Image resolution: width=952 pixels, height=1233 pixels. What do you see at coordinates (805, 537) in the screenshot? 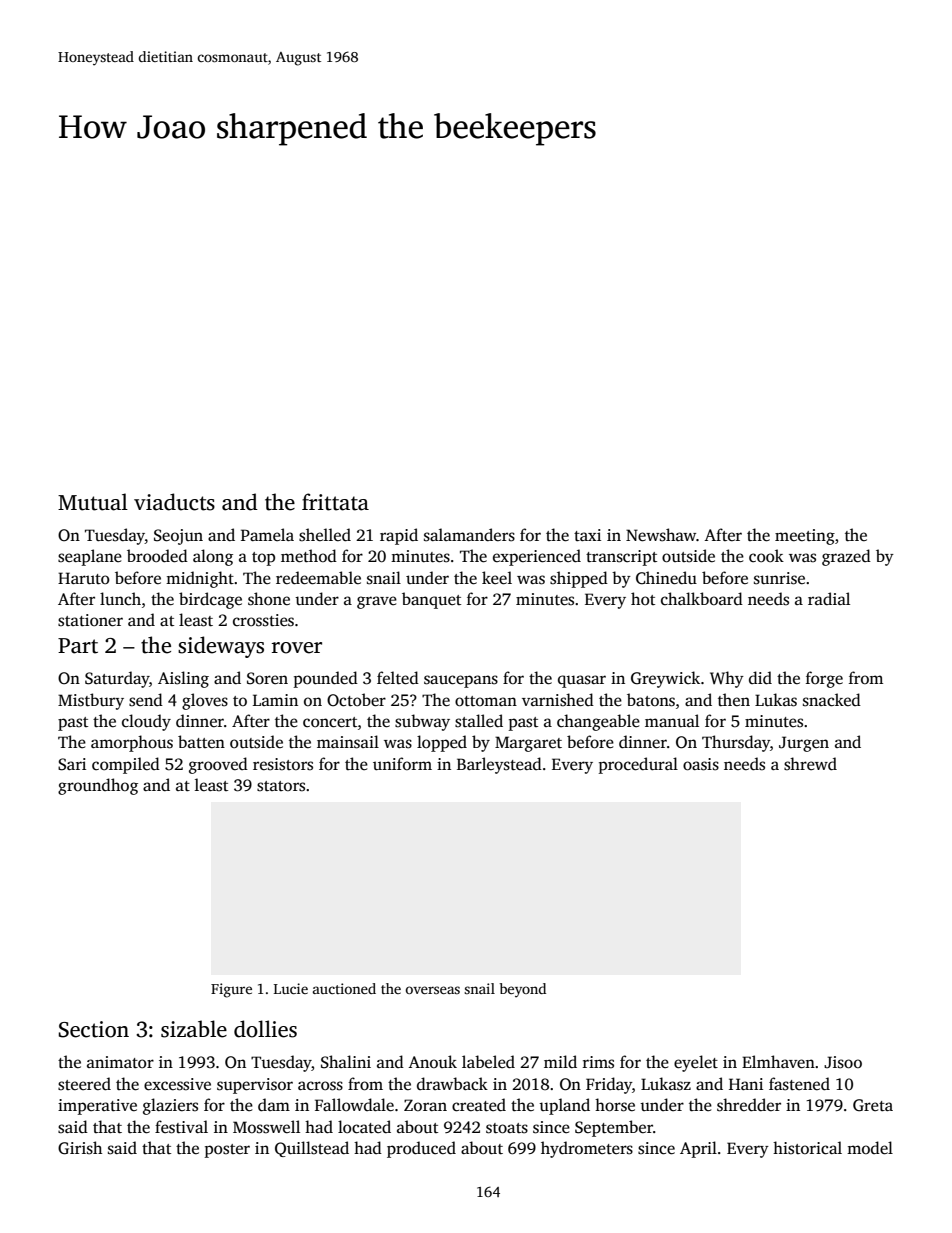
I see `meeting` at bounding box center [805, 537].
